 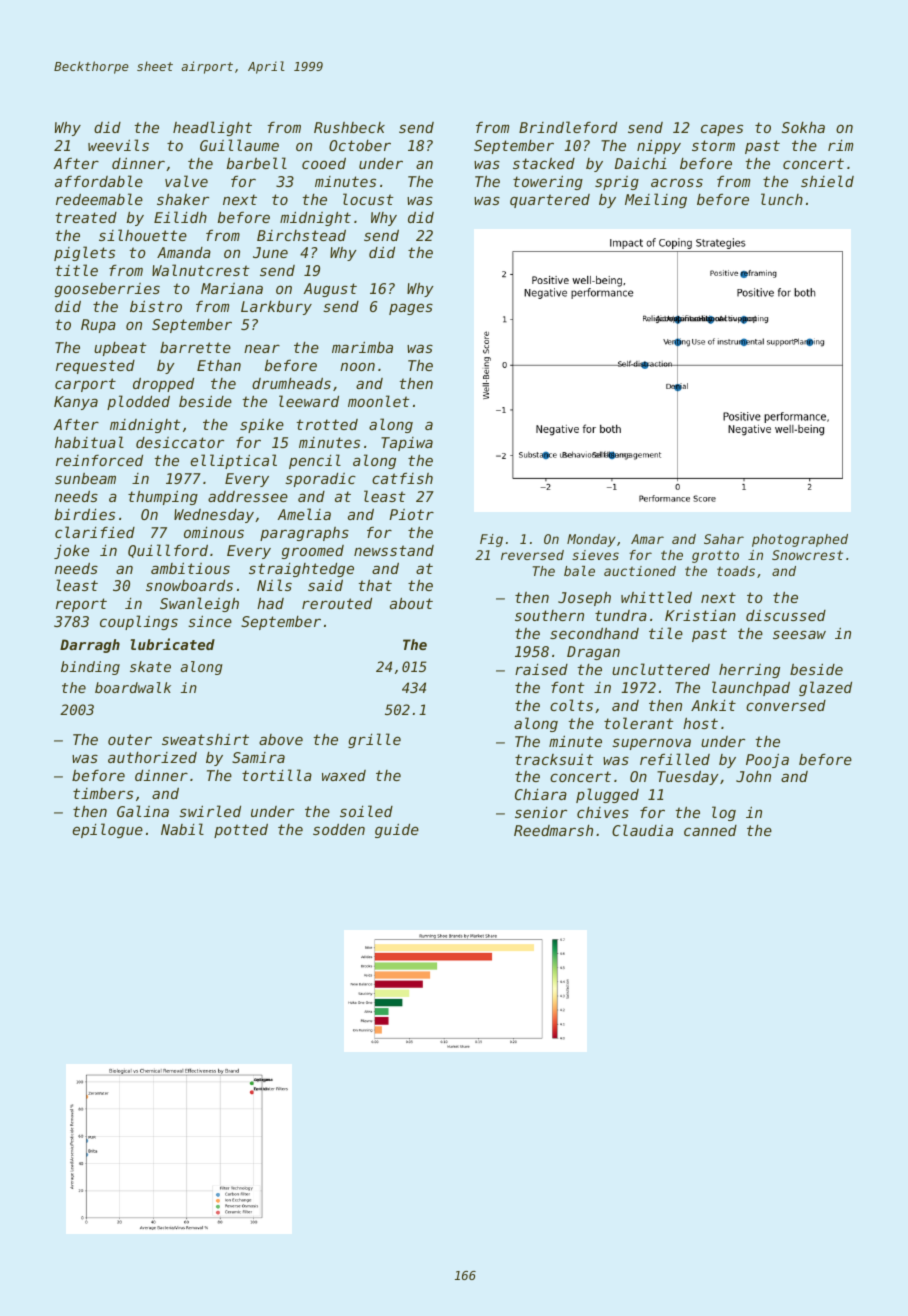 What do you see at coordinates (724, 539) in the document?
I see `Sahar` at bounding box center [724, 539].
